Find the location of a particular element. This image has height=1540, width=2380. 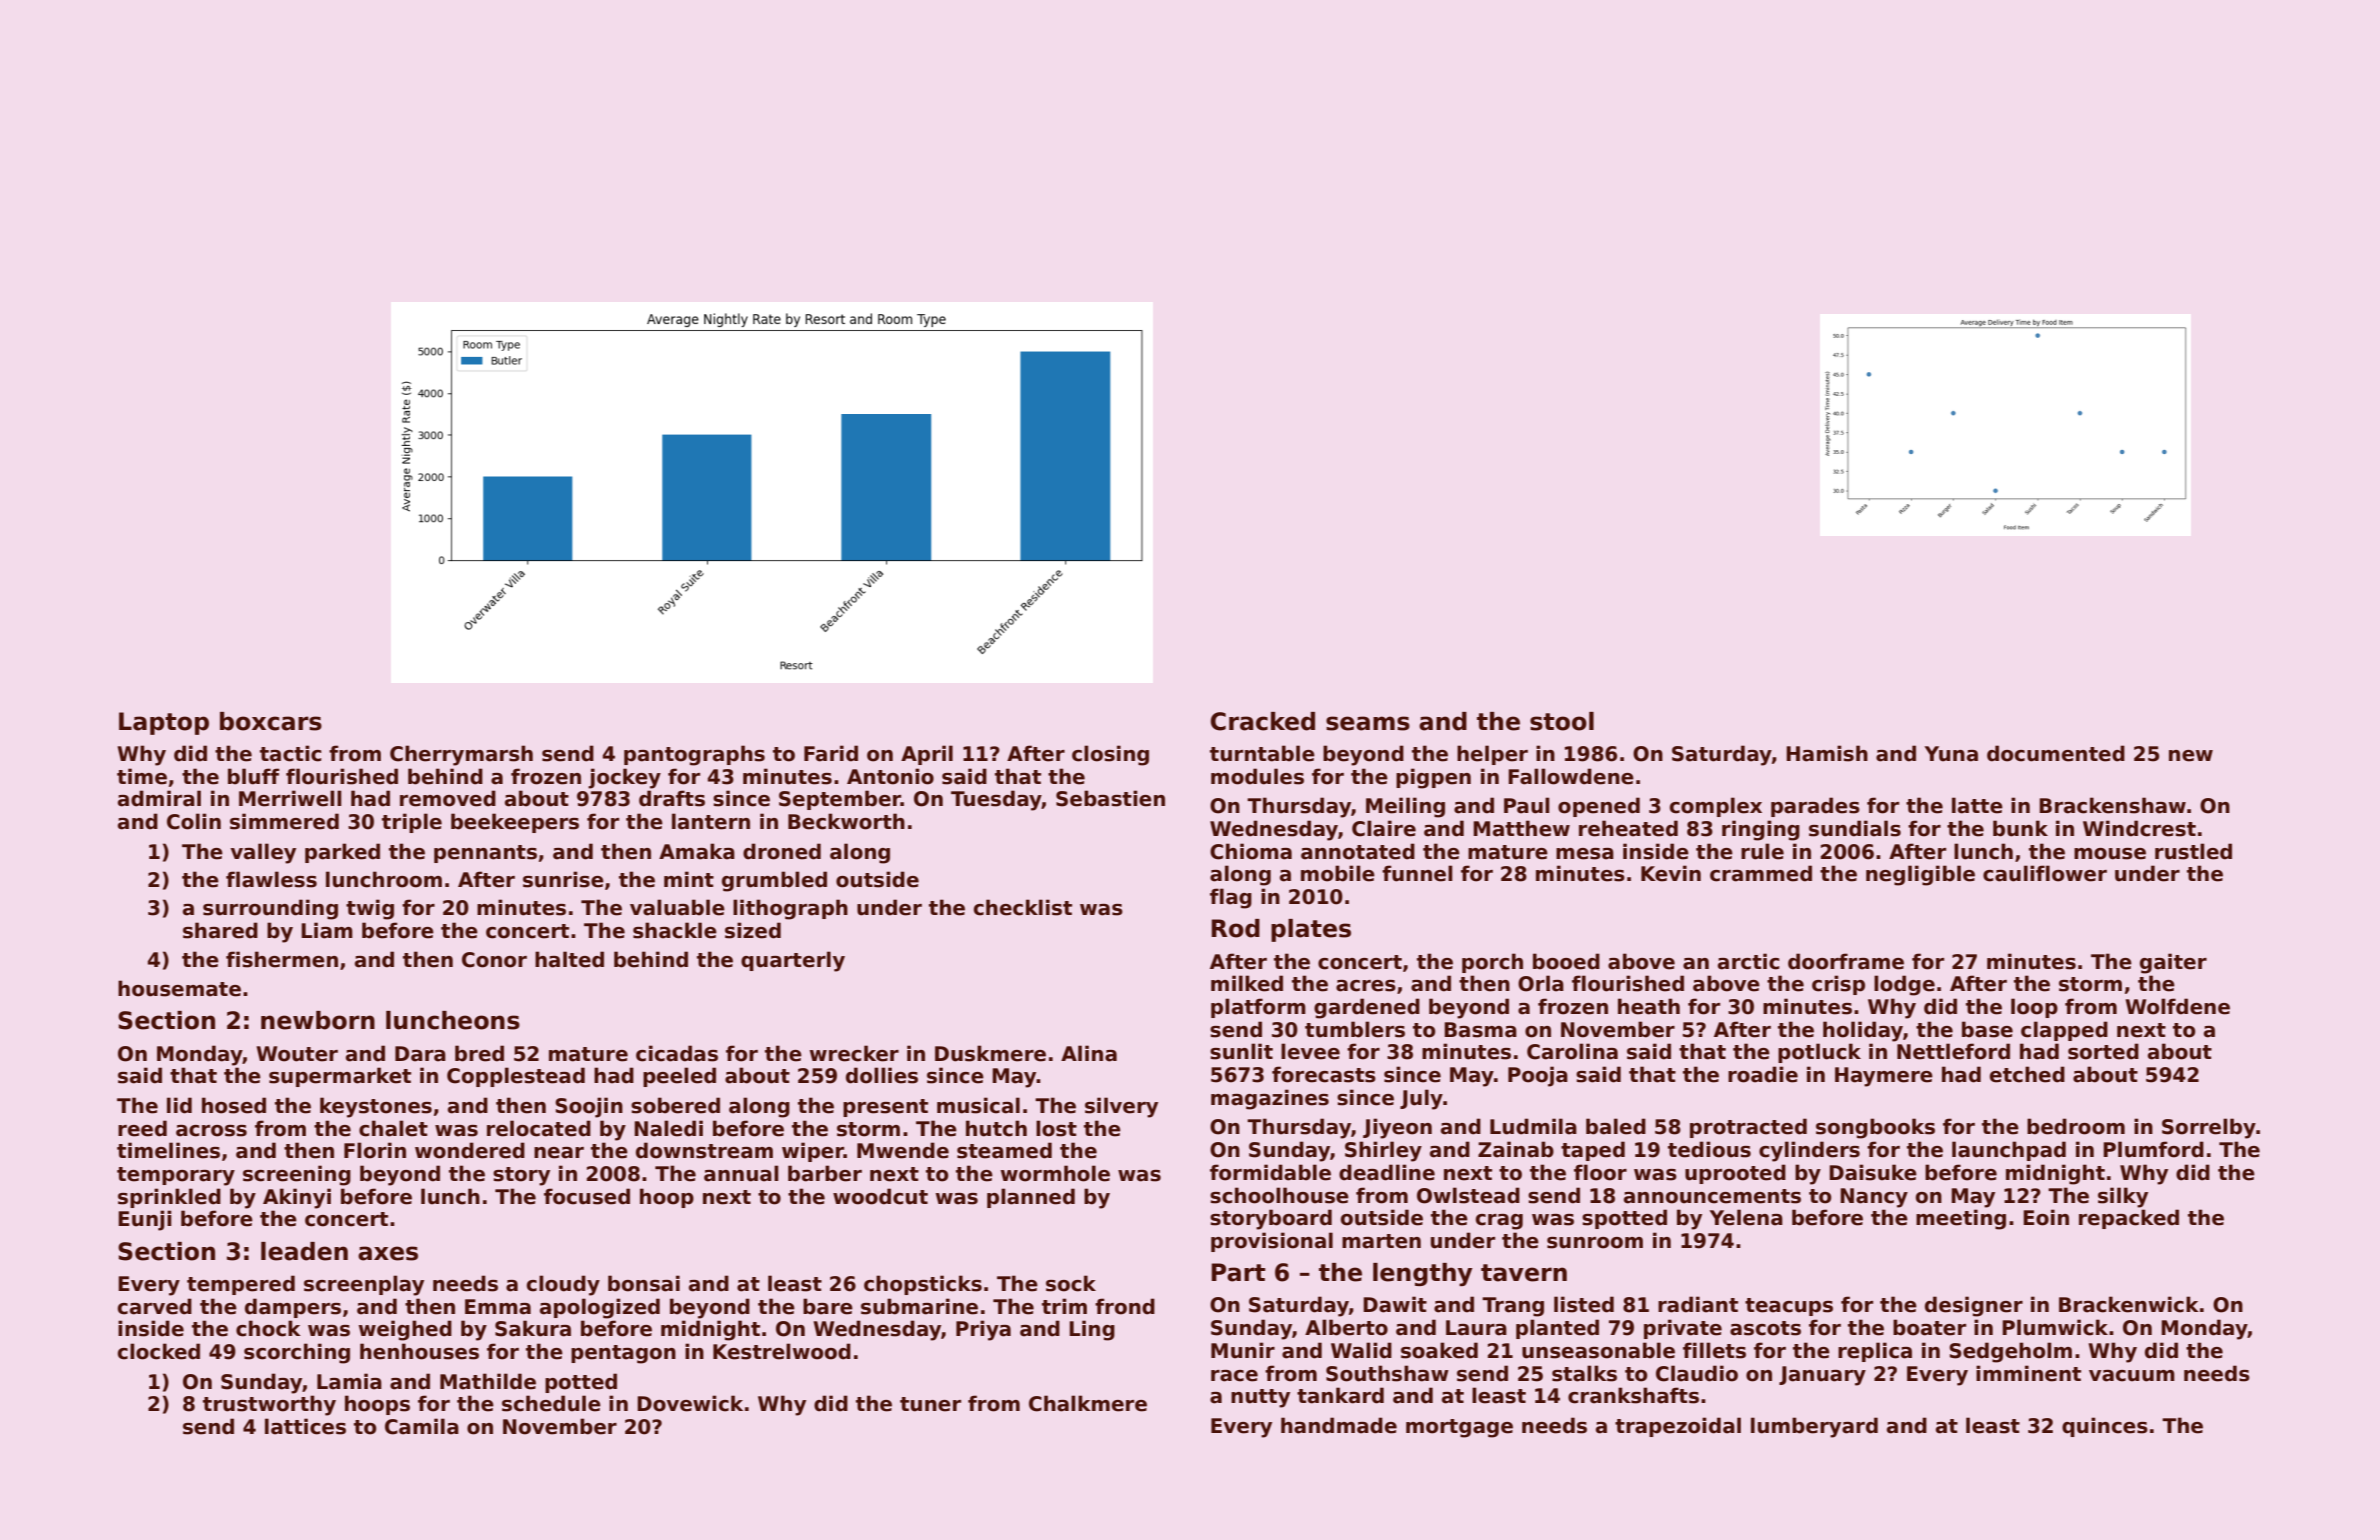

Cracked is located at coordinates (1263, 721).
